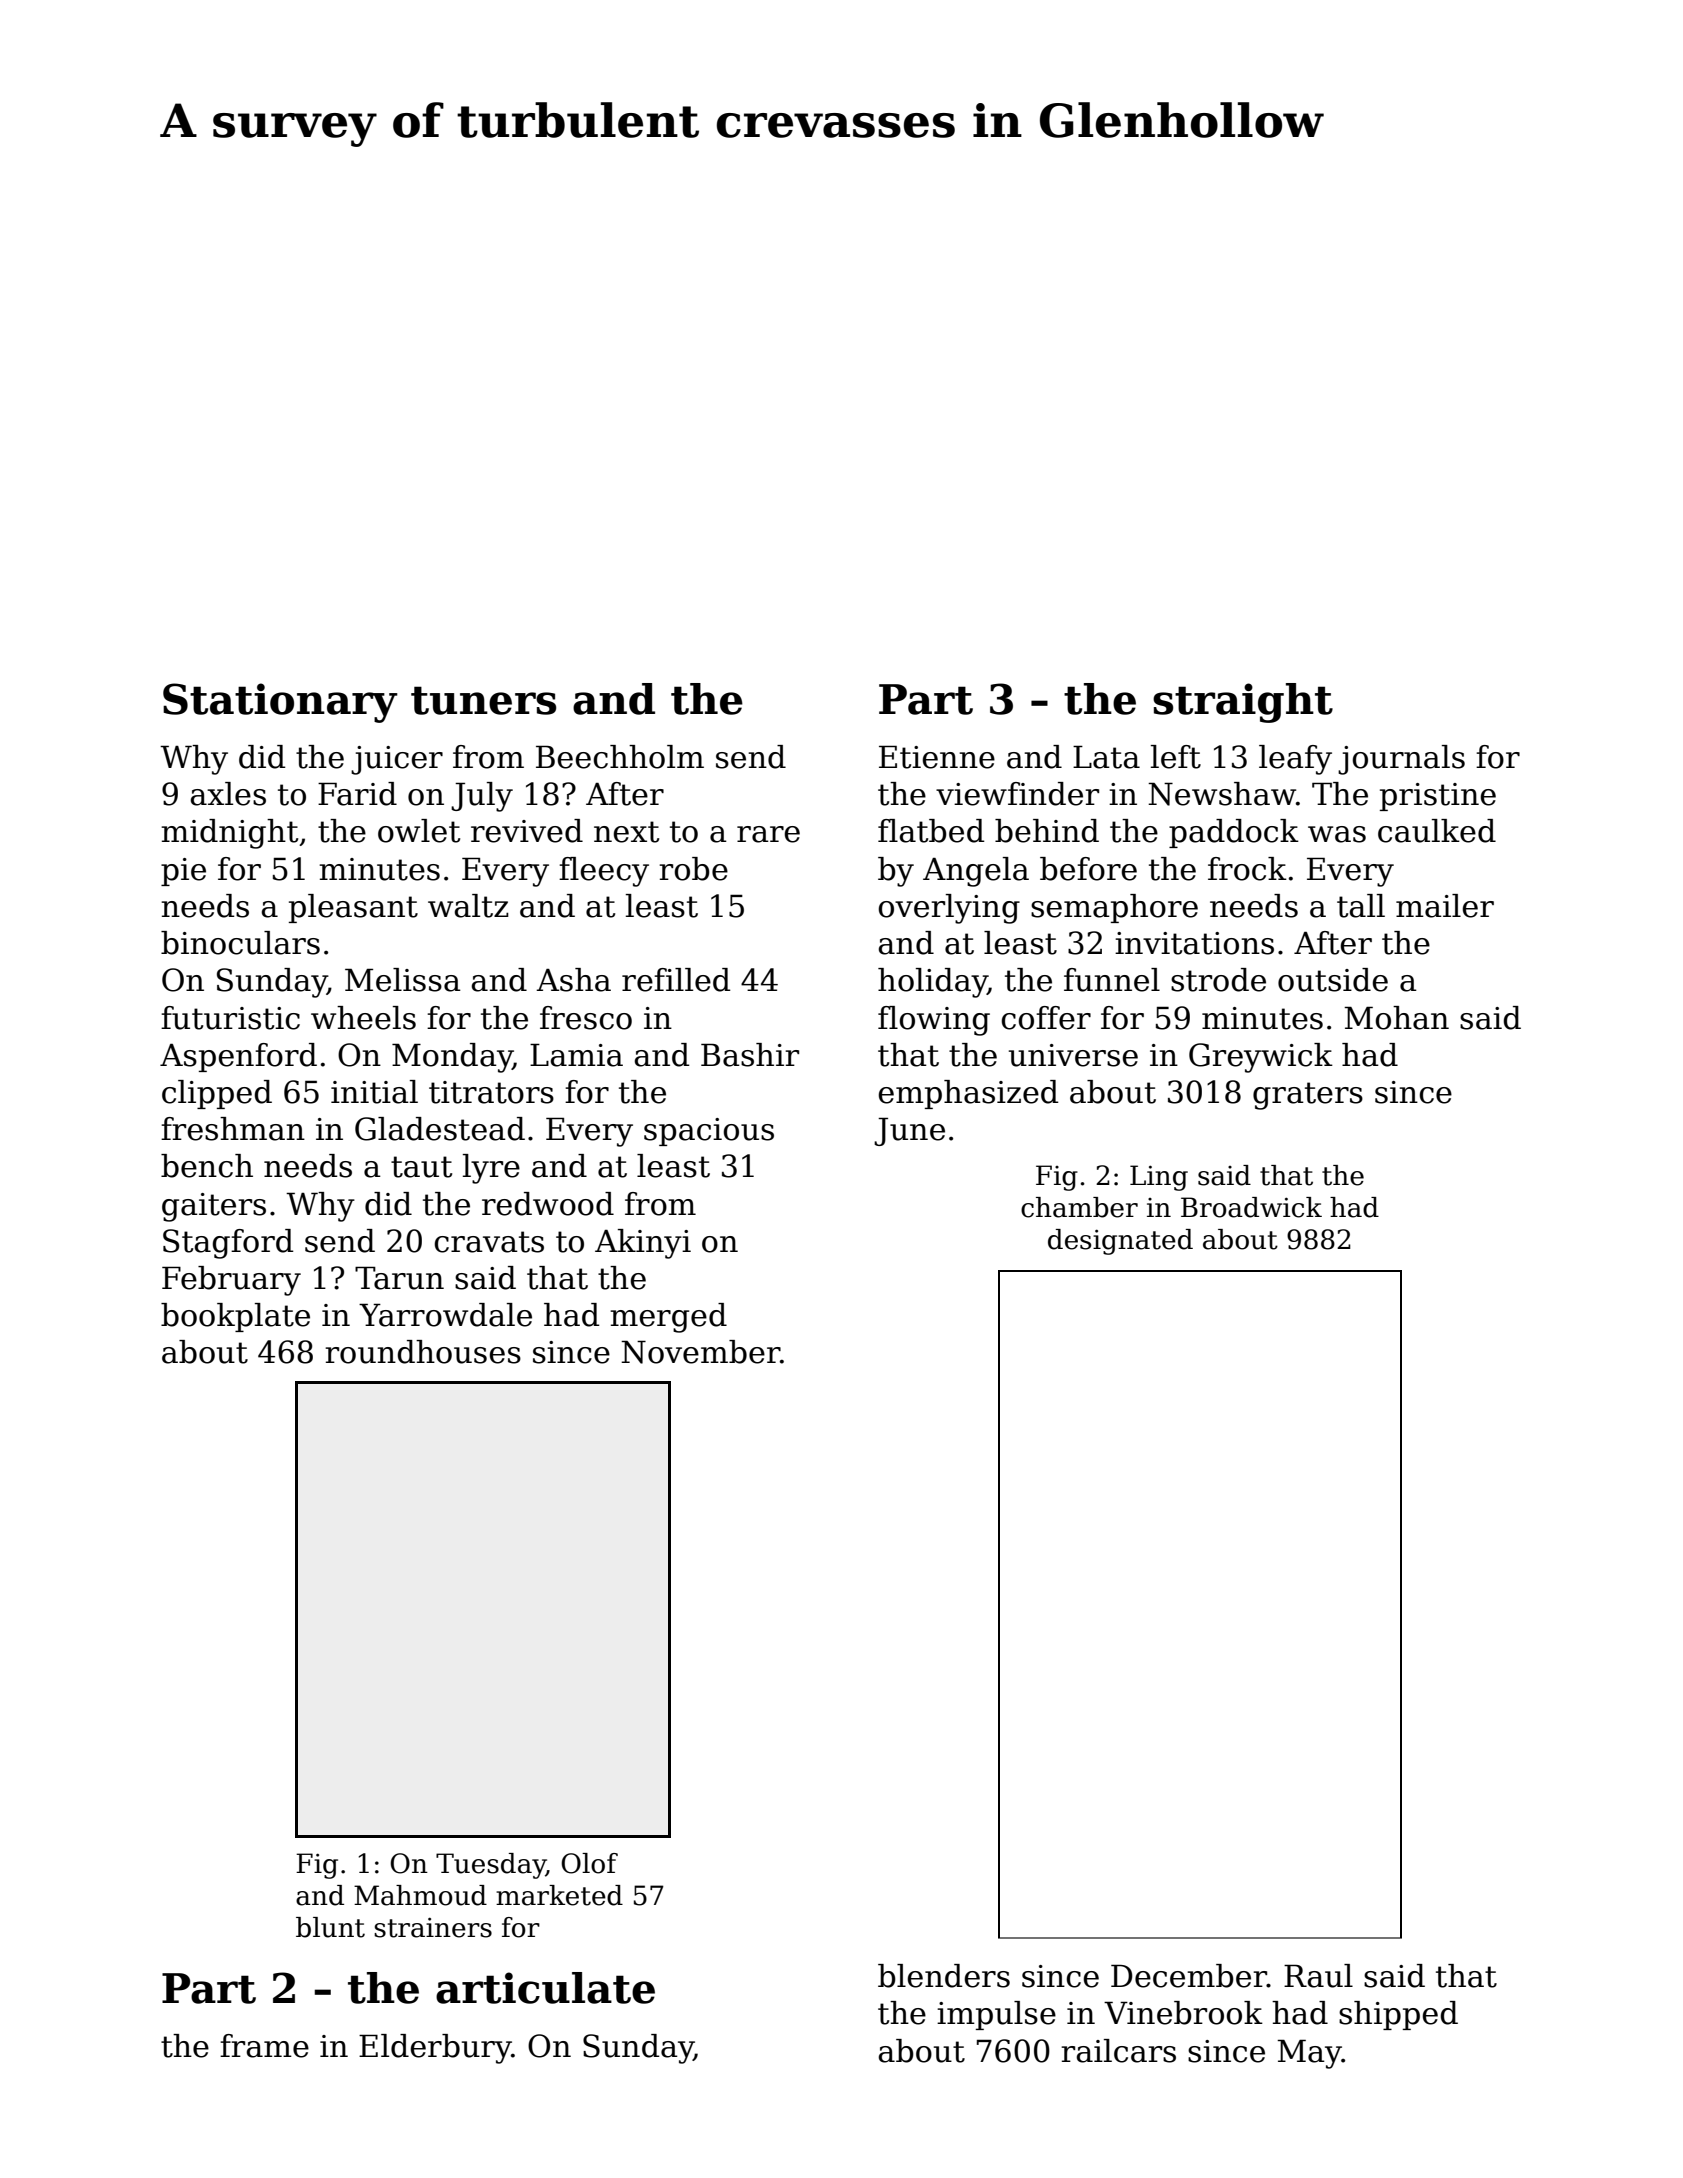 The width and height of the image is (1683, 2178). I want to click on May, so click(1309, 2054).
